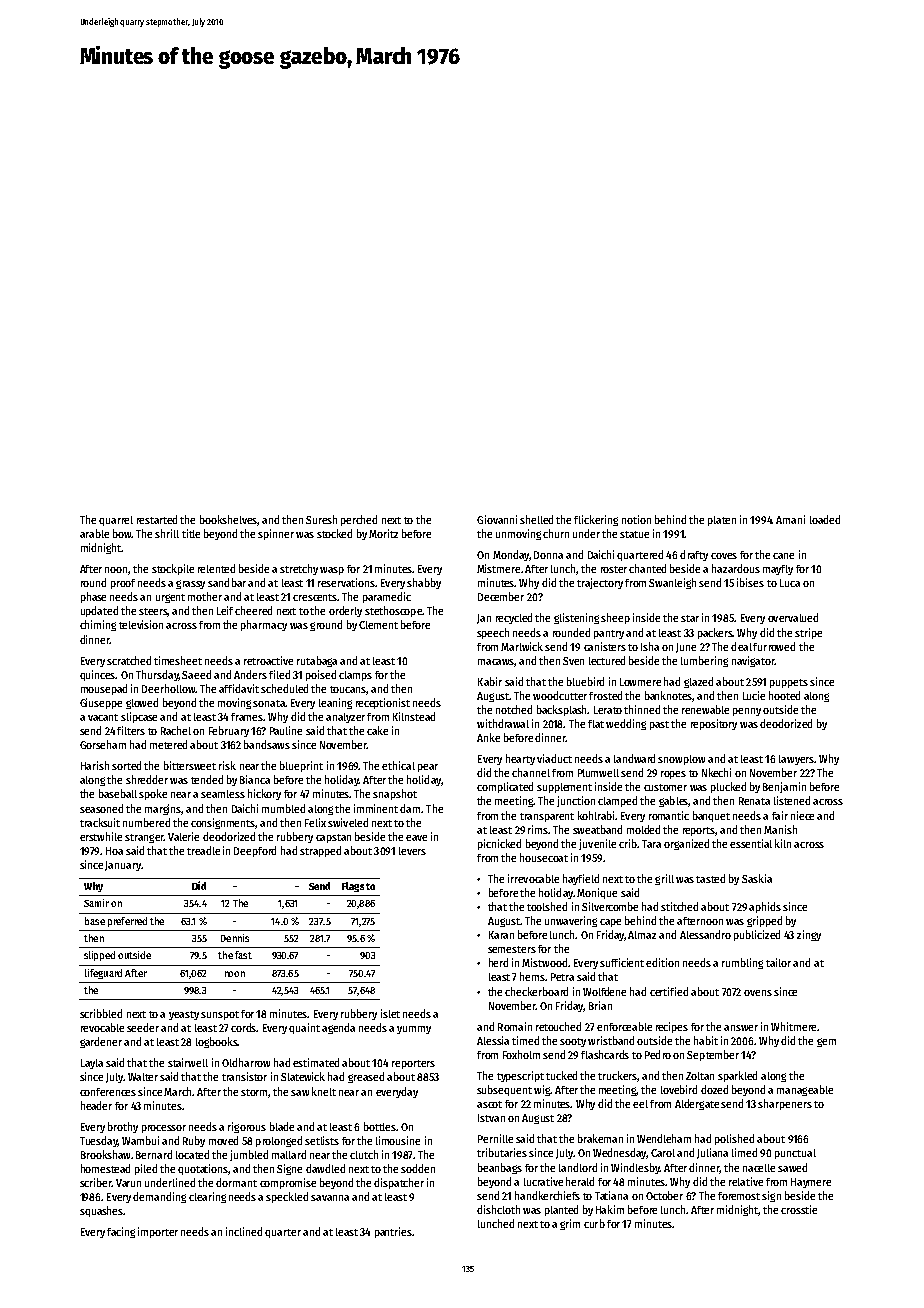 Image resolution: width=924 pixels, height=1308 pixels. What do you see at coordinates (594, 1223) in the screenshot?
I see `curb` at bounding box center [594, 1223].
